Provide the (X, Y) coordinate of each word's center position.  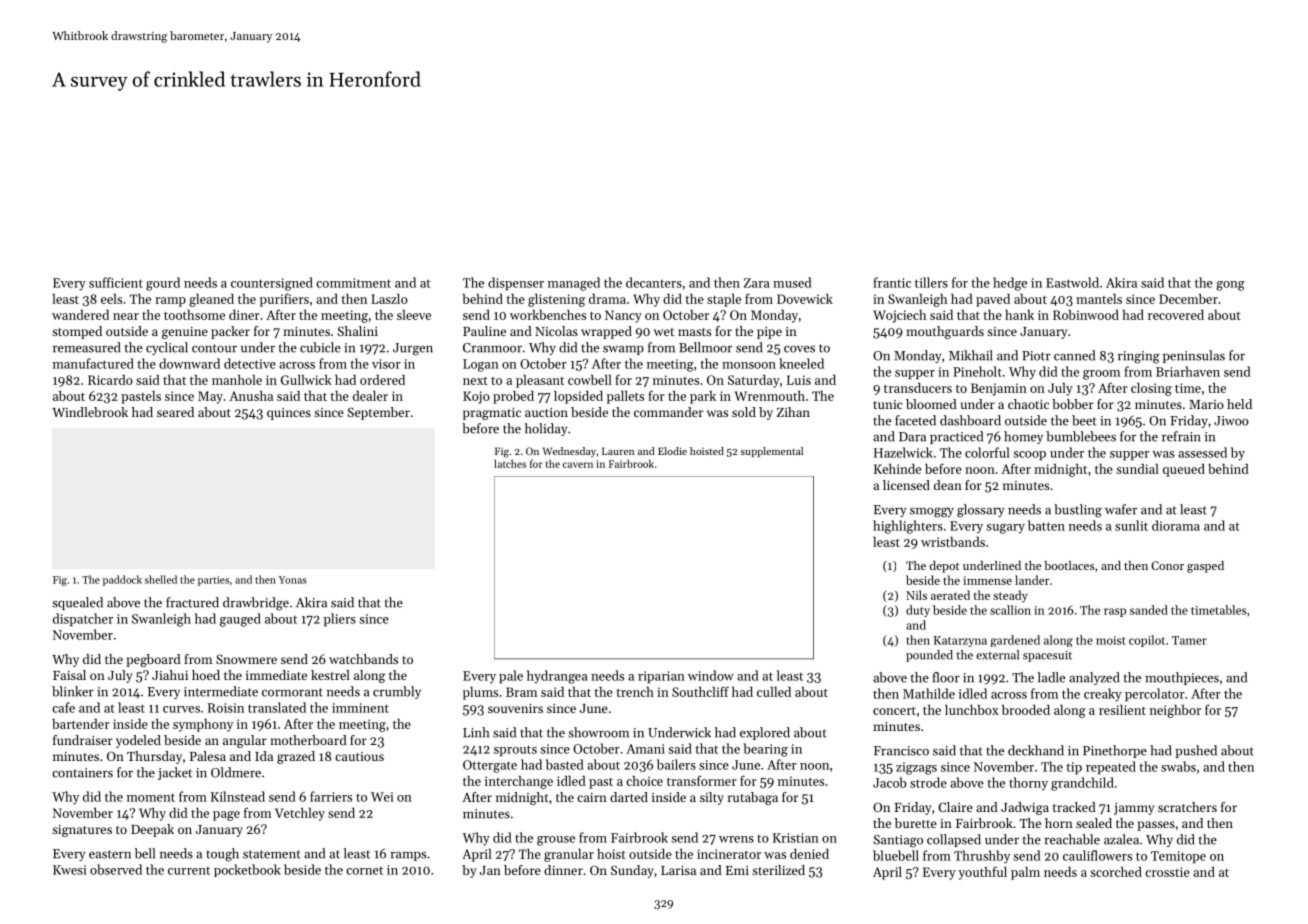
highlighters (908, 527)
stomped (77, 332)
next (475, 380)
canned (1074, 355)
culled (774, 691)
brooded (1026, 709)
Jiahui (170, 675)
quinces (289, 414)
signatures (82, 831)
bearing (765, 750)
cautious (359, 756)
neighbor (1175, 711)
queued (1184, 470)
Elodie (672, 451)
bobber (1073, 404)
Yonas (293, 580)
